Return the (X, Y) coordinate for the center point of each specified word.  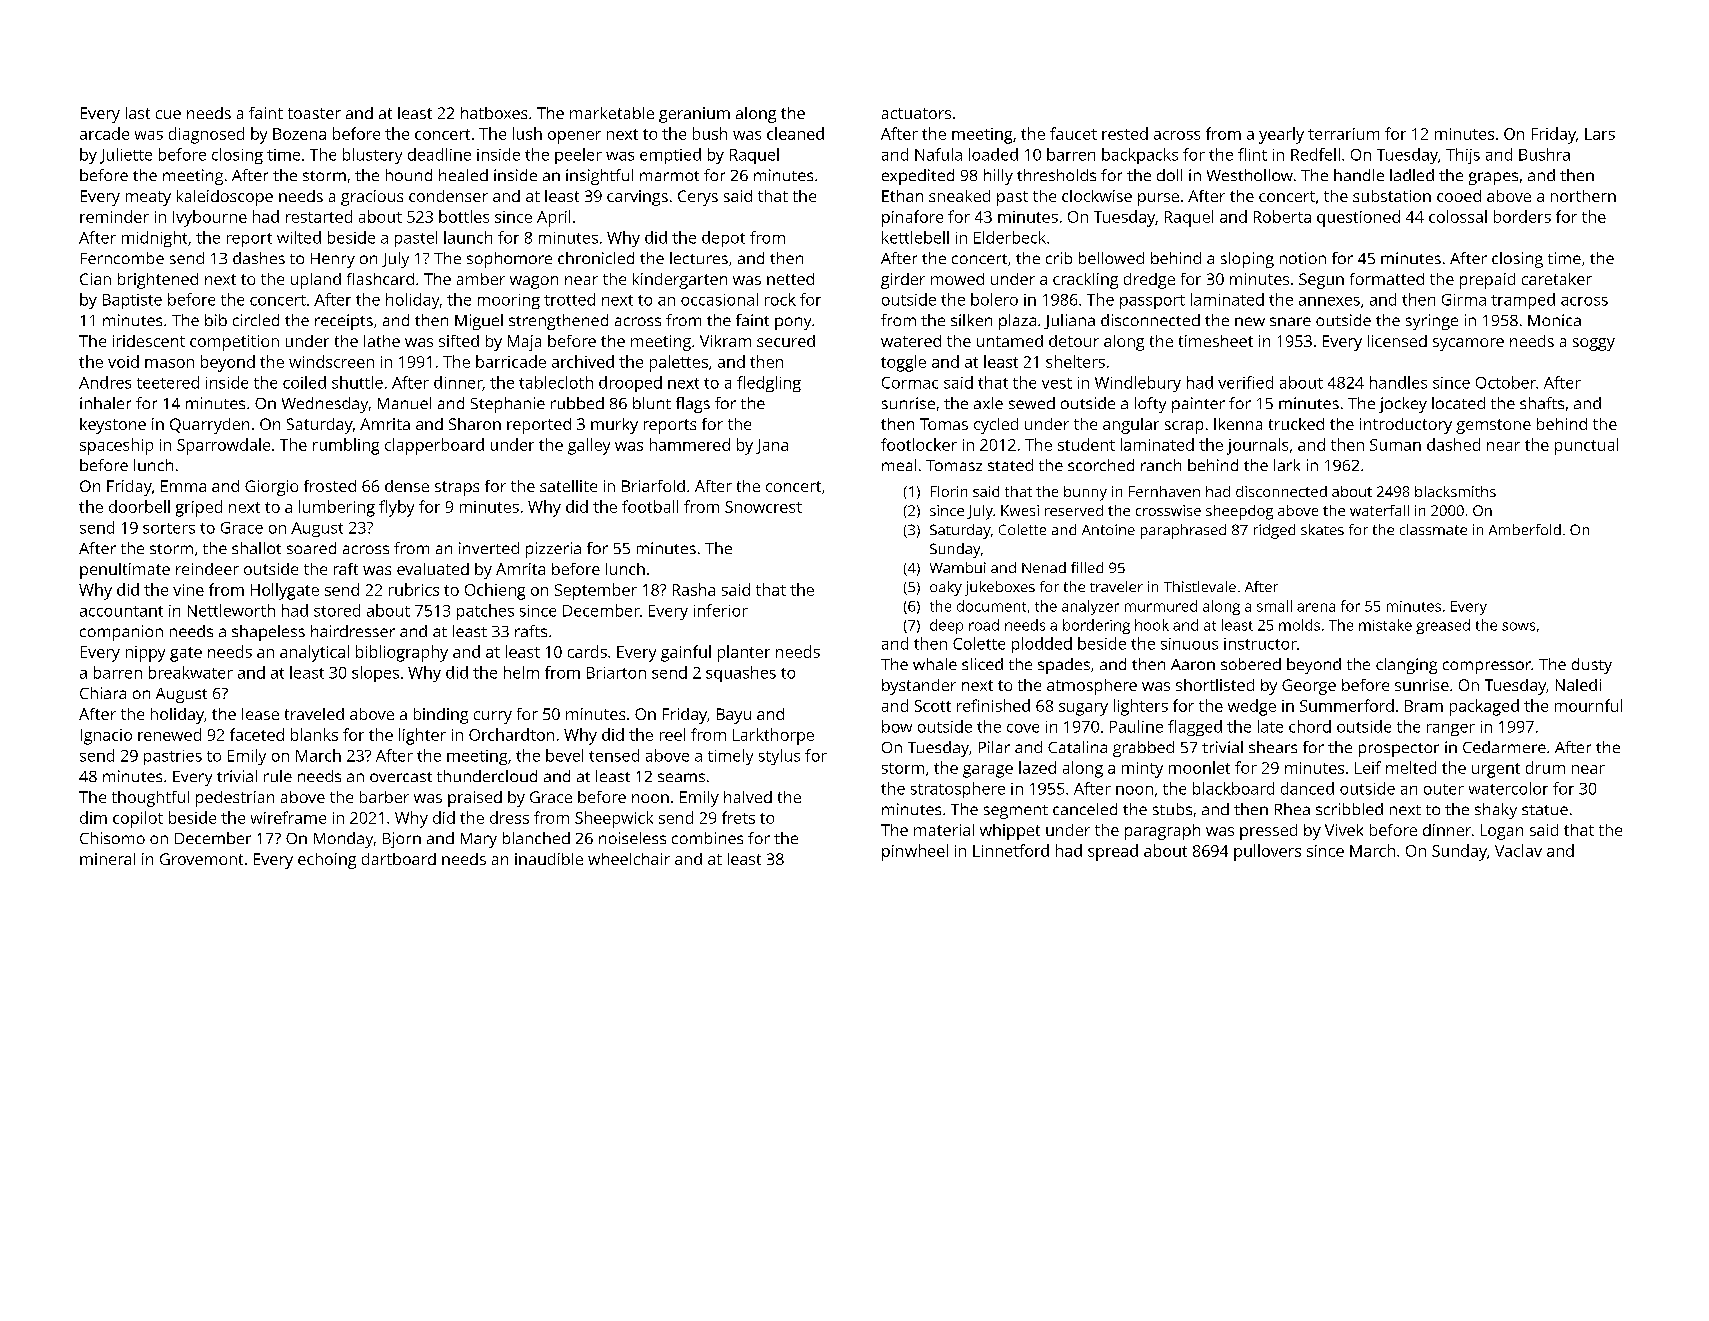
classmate (1433, 529)
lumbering (337, 508)
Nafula (938, 154)
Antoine (1108, 529)
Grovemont (201, 859)
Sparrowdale (223, 446)
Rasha (694, 589)
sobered (1251, 664)
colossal (1458, 216)
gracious (372, 198)
